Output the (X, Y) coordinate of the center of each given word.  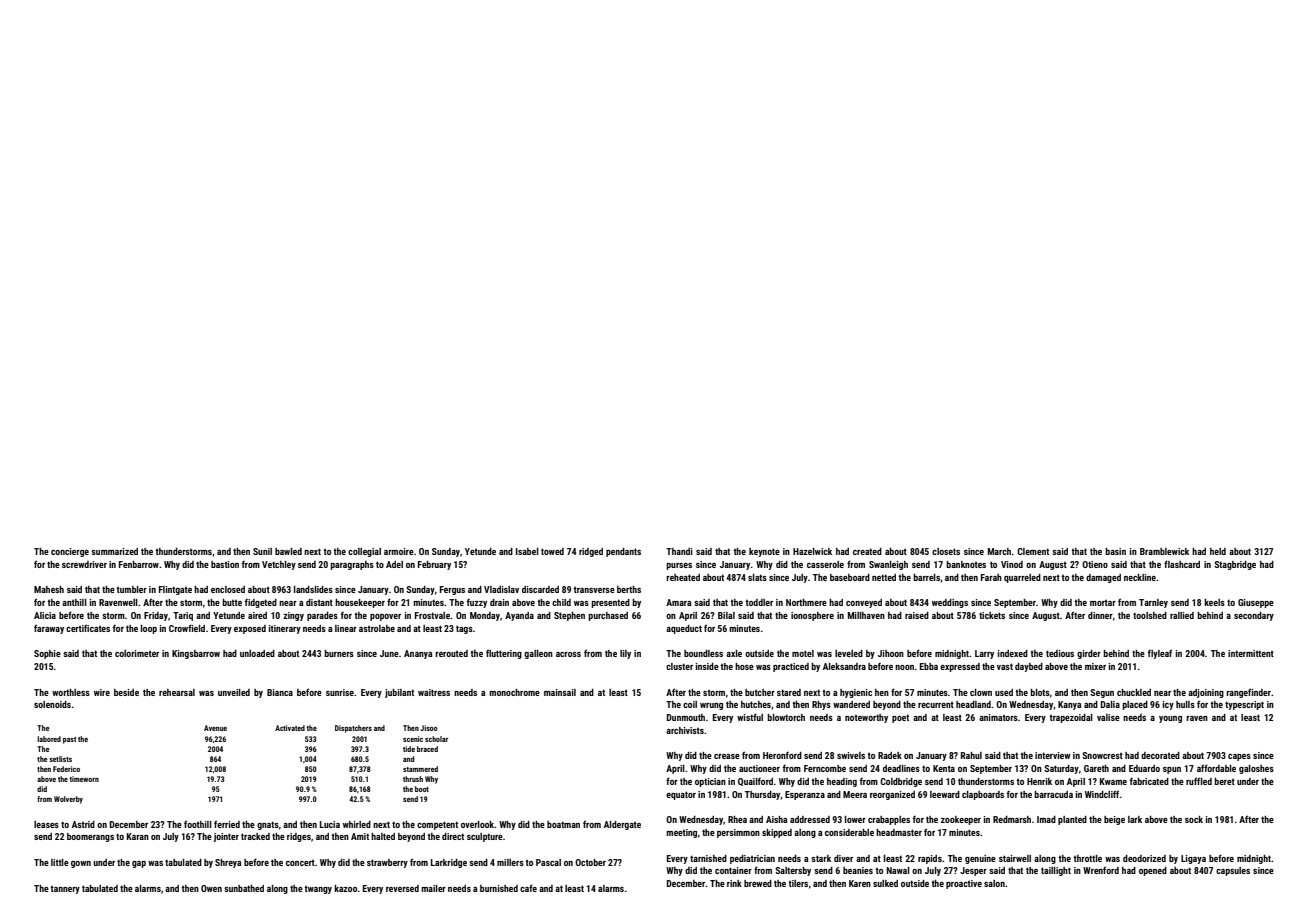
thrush (413, 779)
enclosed (228, 589)
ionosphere (812, 616)
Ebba (929, 666)
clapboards (983, 795)
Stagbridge (1235, 565)
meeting (681, 833)
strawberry (387, 863)
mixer (1095, 666)
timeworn (84, 779)
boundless (703, 653)
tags (464, 629)
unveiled (234, 692)
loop (149, 629)
